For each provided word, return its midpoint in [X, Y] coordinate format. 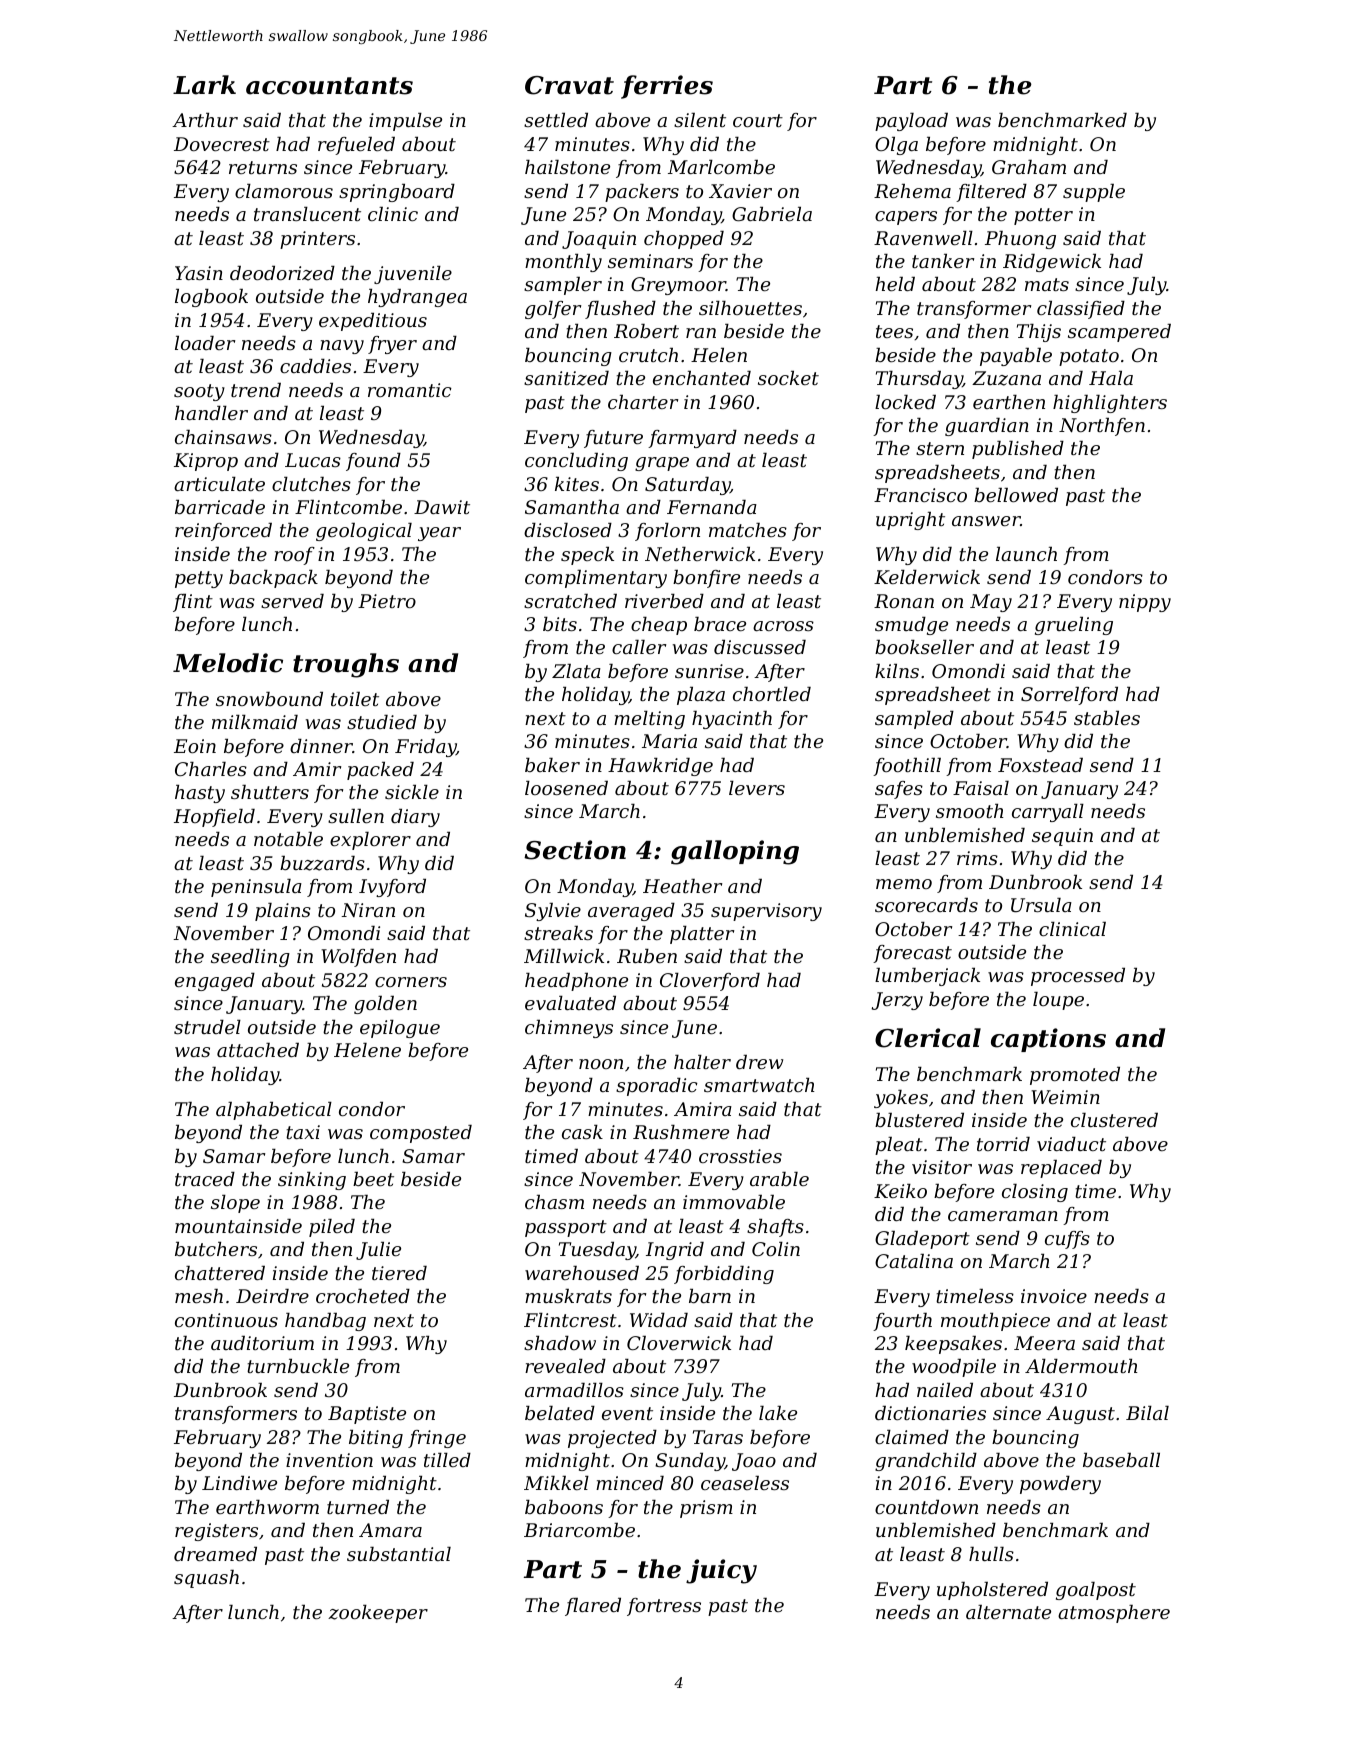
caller [639, 647]
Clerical [928, 1038]
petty [199, 579]
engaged [215, 982]
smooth [970, 811]
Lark [204, 85]
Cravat [569, 85]
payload [911, 122]
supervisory [766, 912]
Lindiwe [239, 1483]
